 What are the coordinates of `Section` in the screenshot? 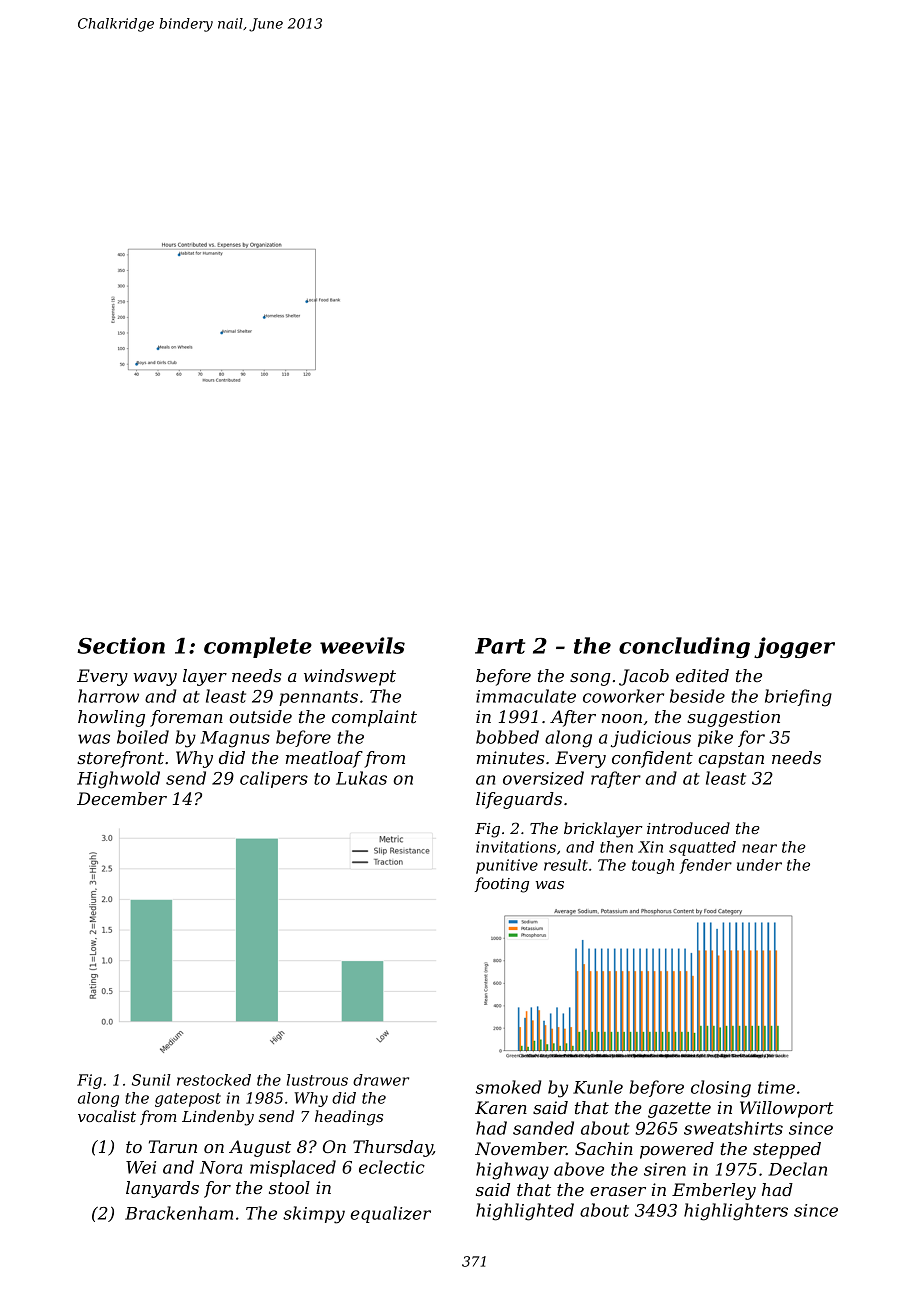 It's located at (121, 645).
